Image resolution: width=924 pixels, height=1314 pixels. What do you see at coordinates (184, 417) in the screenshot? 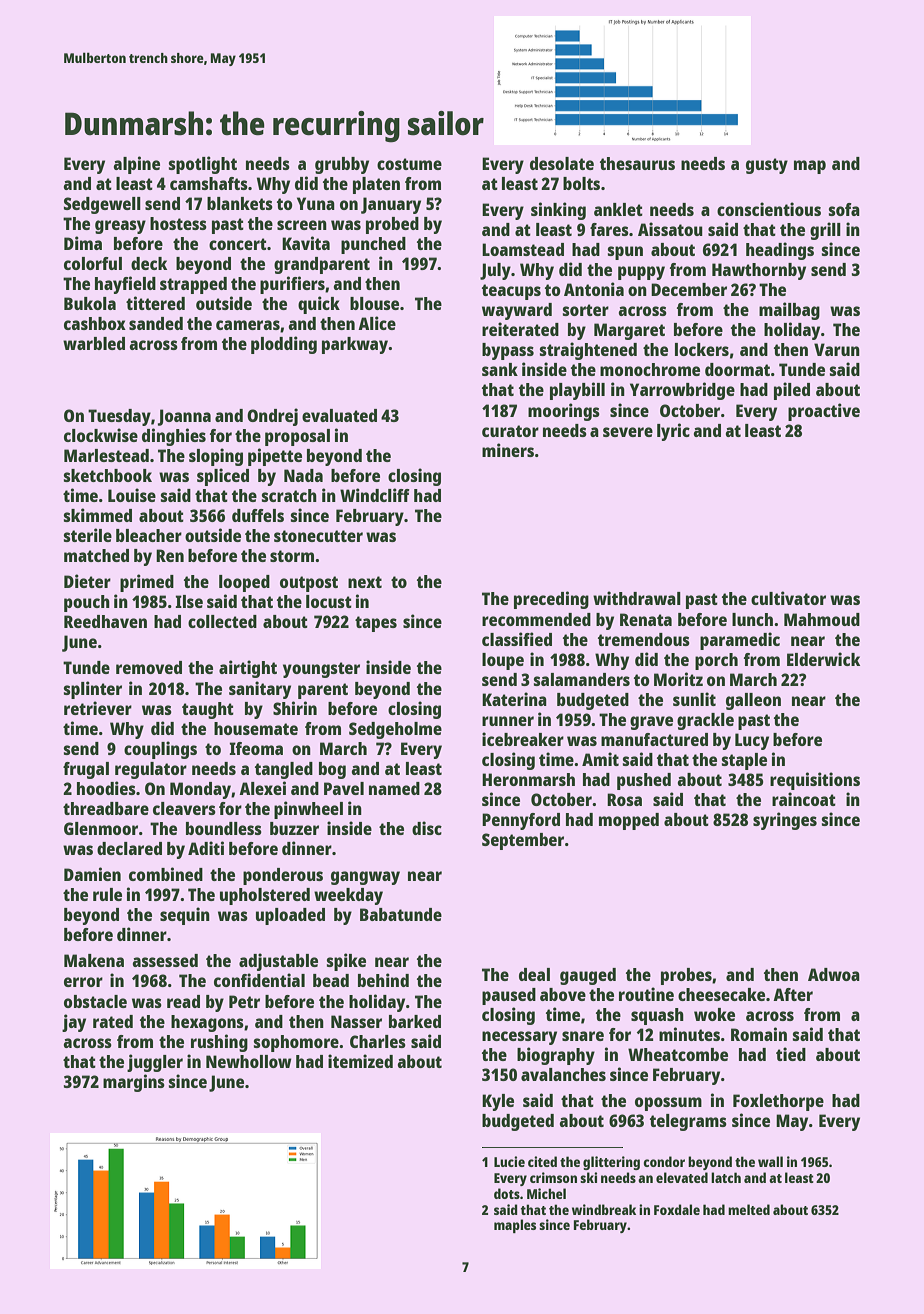
I see `Joanna` at bounding box center [184, 417].
